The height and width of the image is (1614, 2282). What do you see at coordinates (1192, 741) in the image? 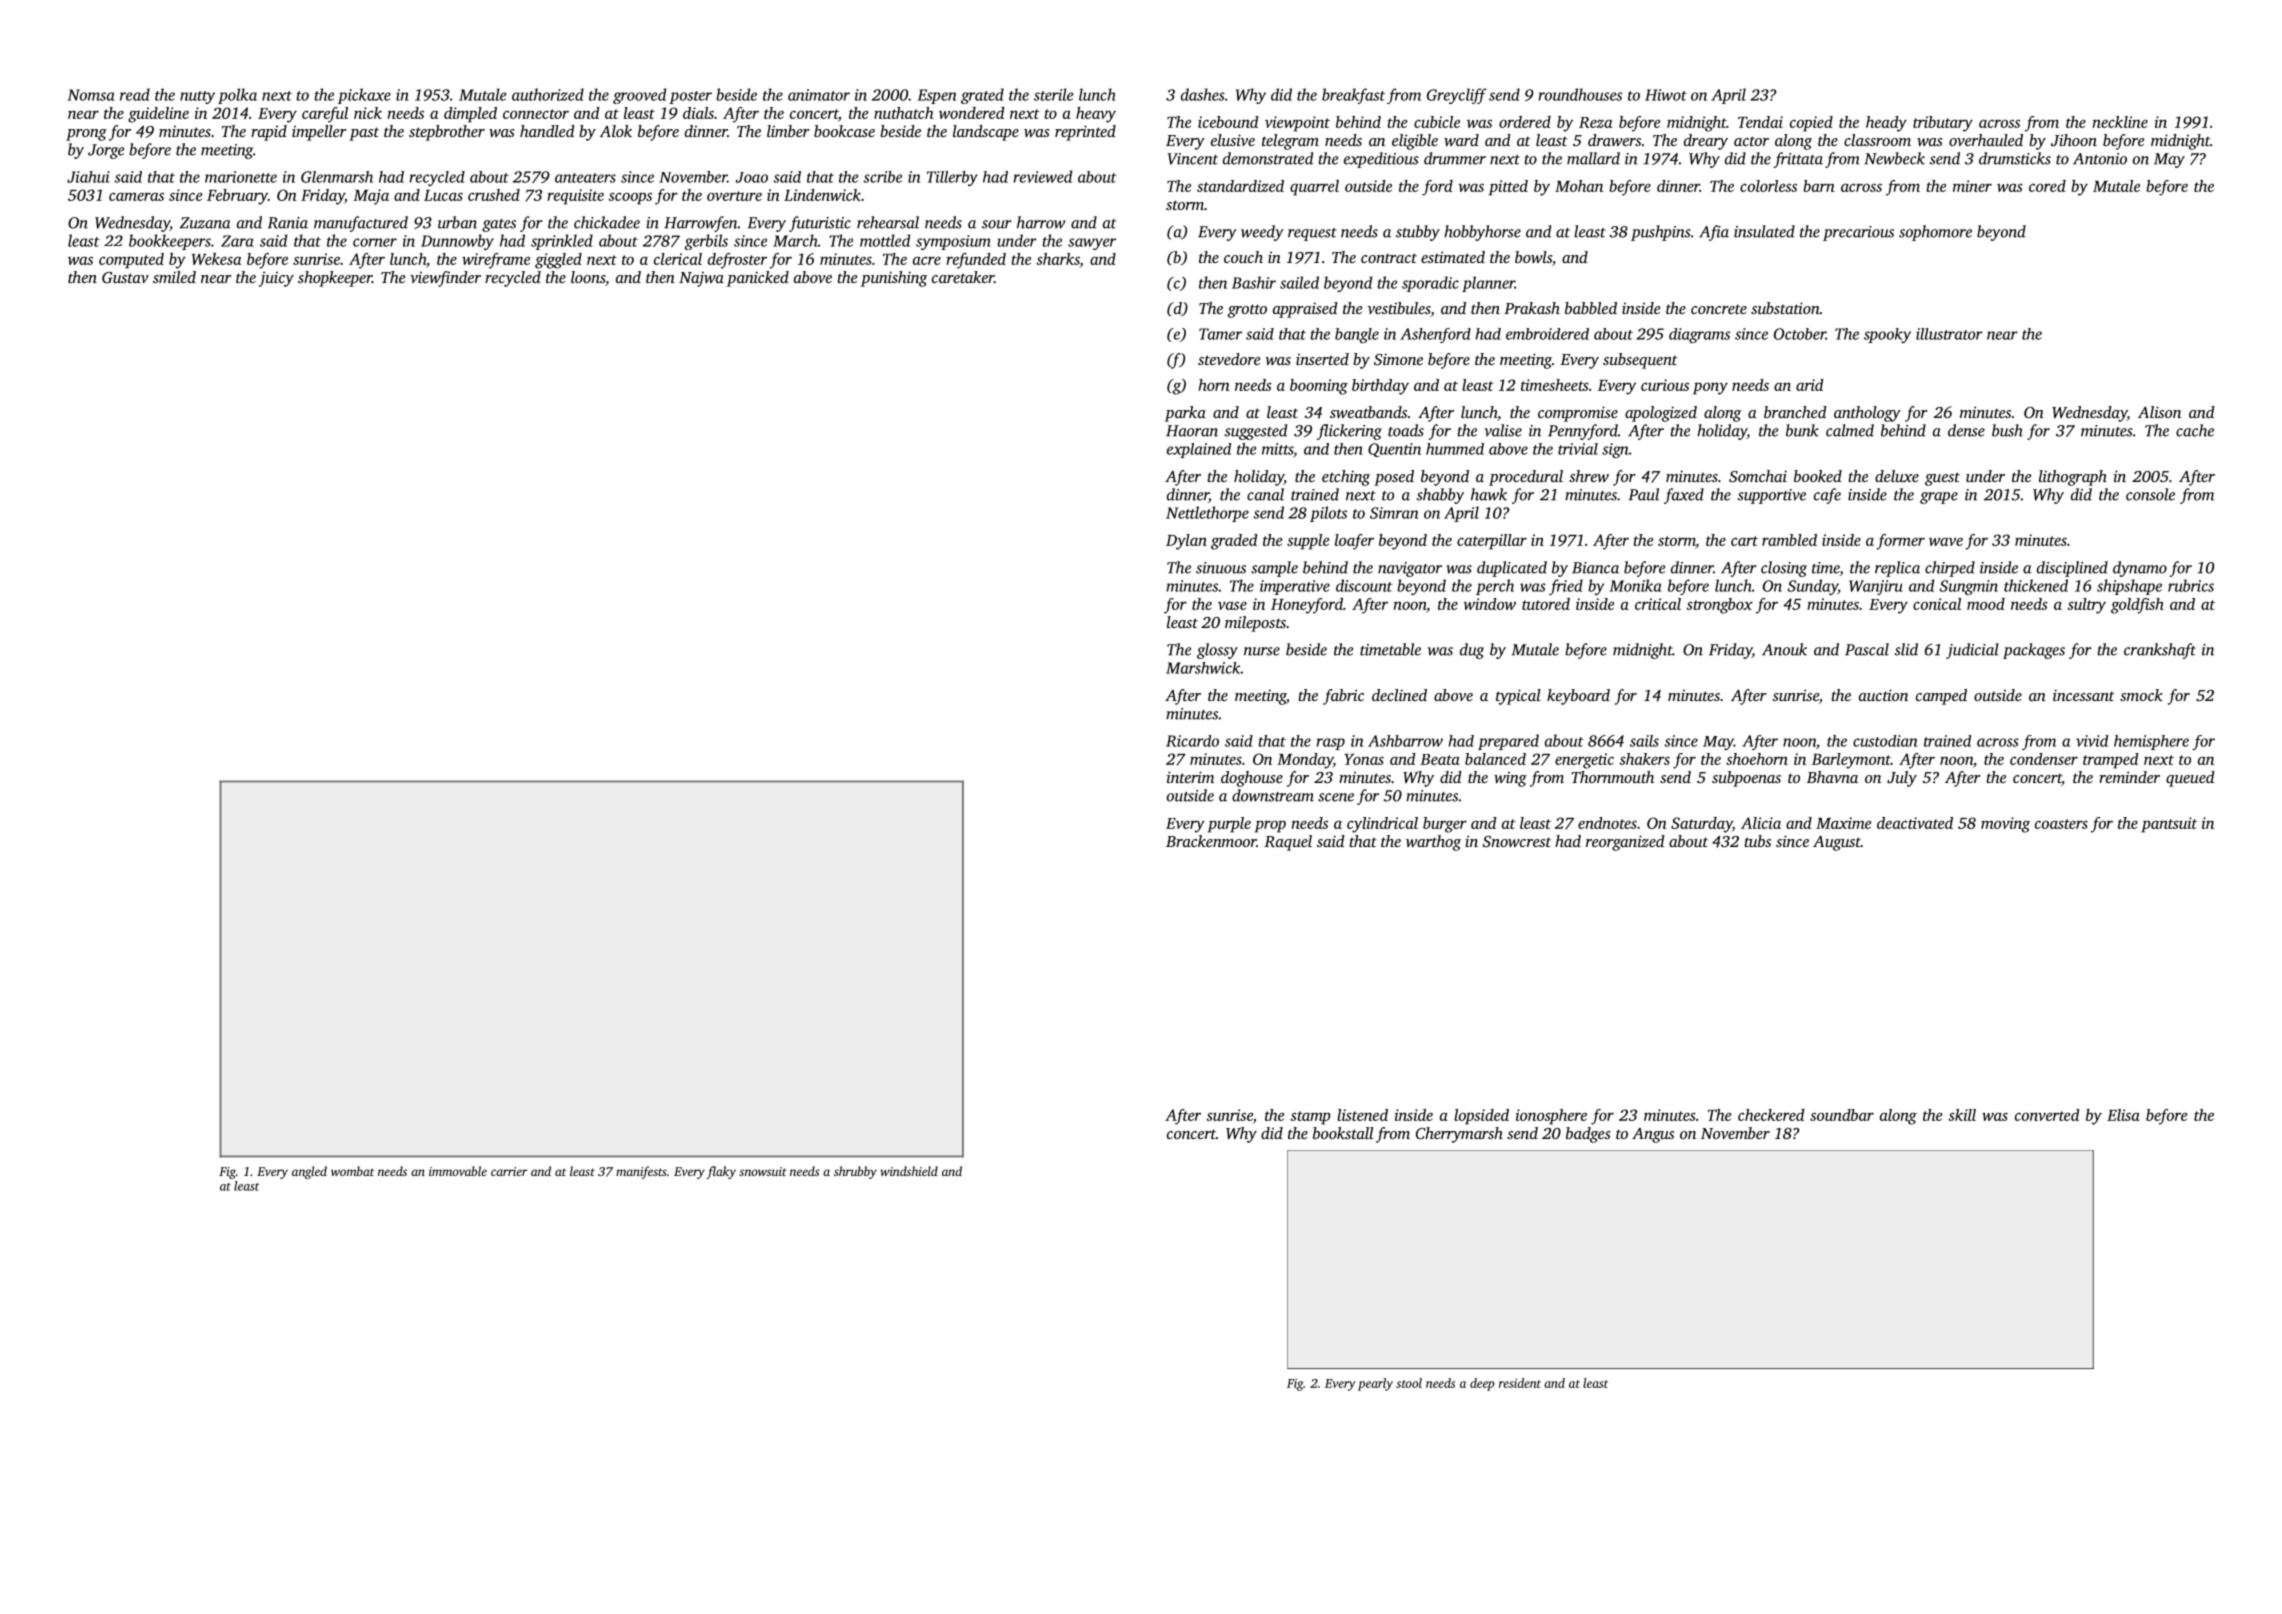
I see `Ricardo` at bounding box center [1192, 741].
